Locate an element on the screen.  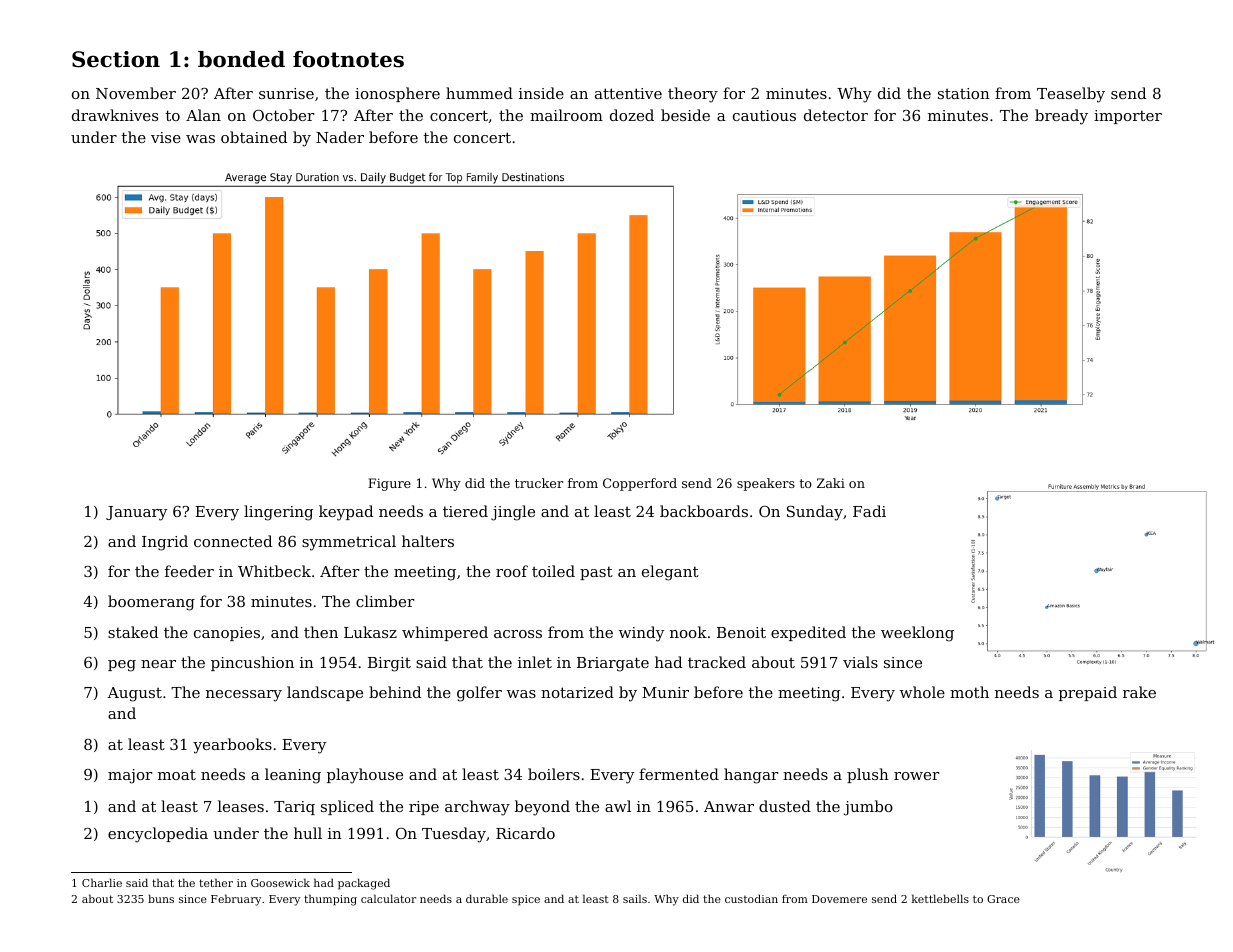
spice is located at coordinates (526, 900).
